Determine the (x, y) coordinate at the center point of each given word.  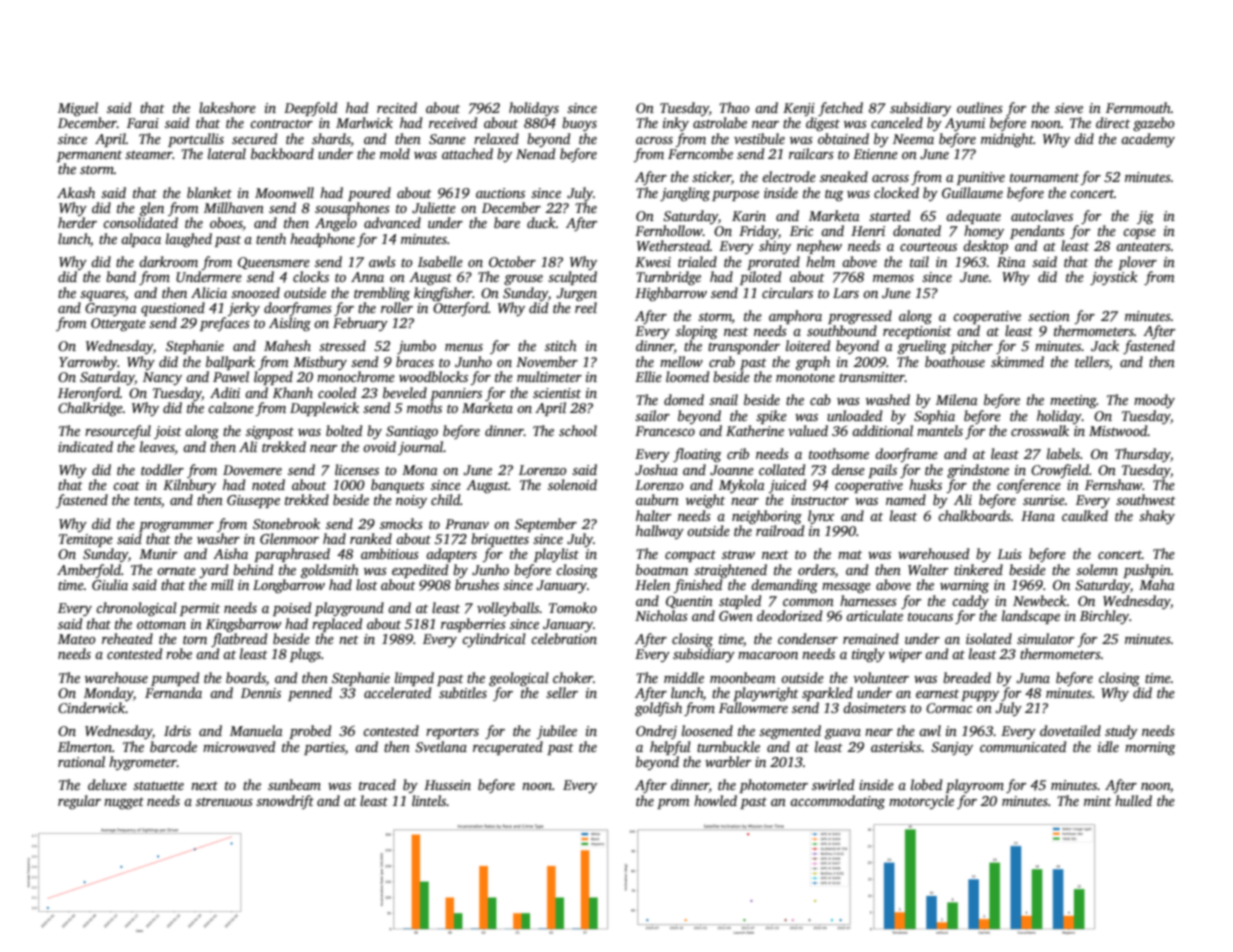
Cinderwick (91, 707)
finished (698, 586)
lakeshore (227, 107)
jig (1145, 217)
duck (541, 222)
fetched (840, 109)
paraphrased (292, 555)
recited (397, 107)
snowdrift (285, 802)
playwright (766, 694)
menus (464, 347)
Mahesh (287, 345)
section (1049, 316)
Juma (1033, 678)
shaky (1157, 517)
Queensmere (274, 263)
